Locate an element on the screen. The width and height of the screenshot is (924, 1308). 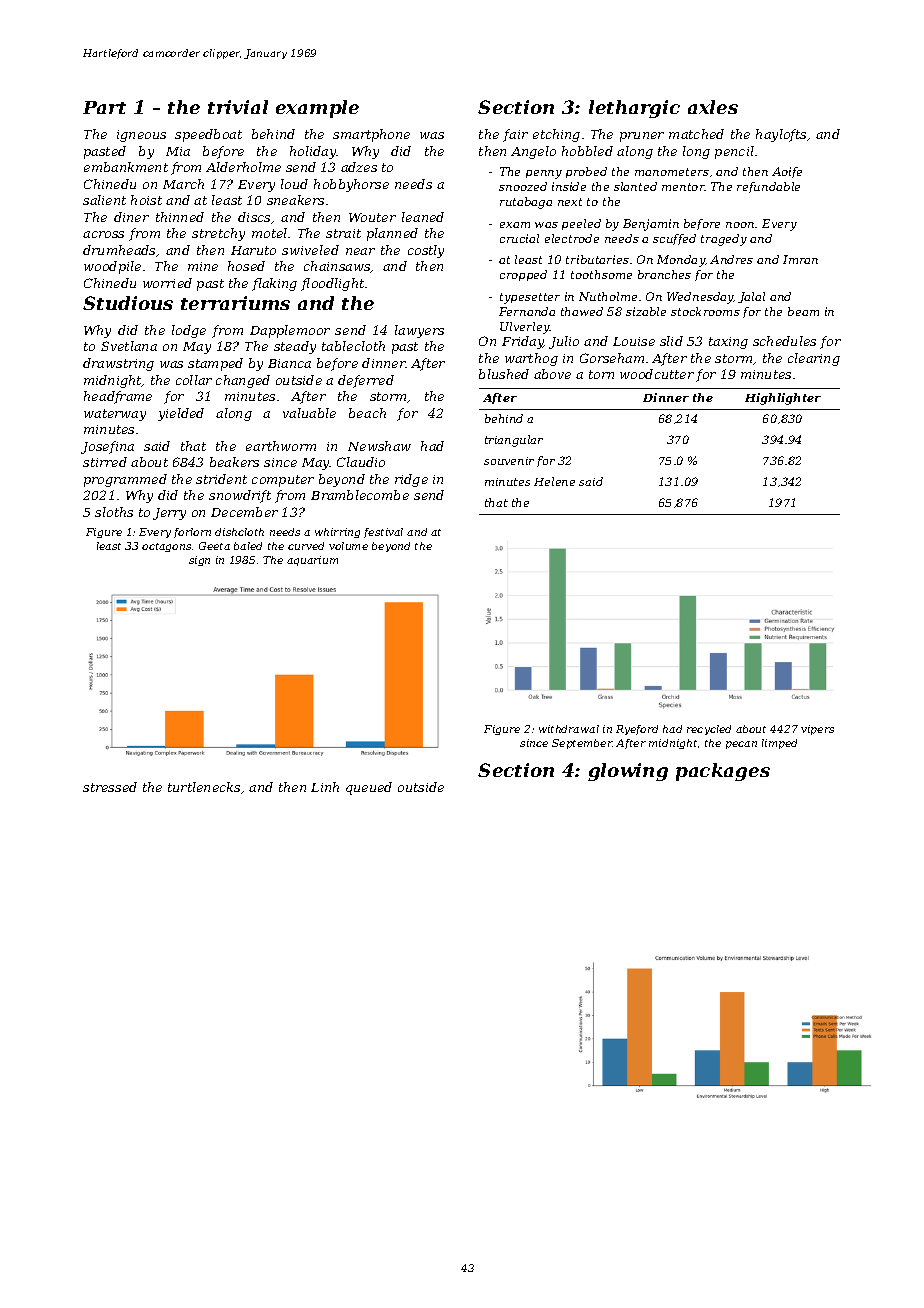
Angelo is located at coordinates (533, 152).
